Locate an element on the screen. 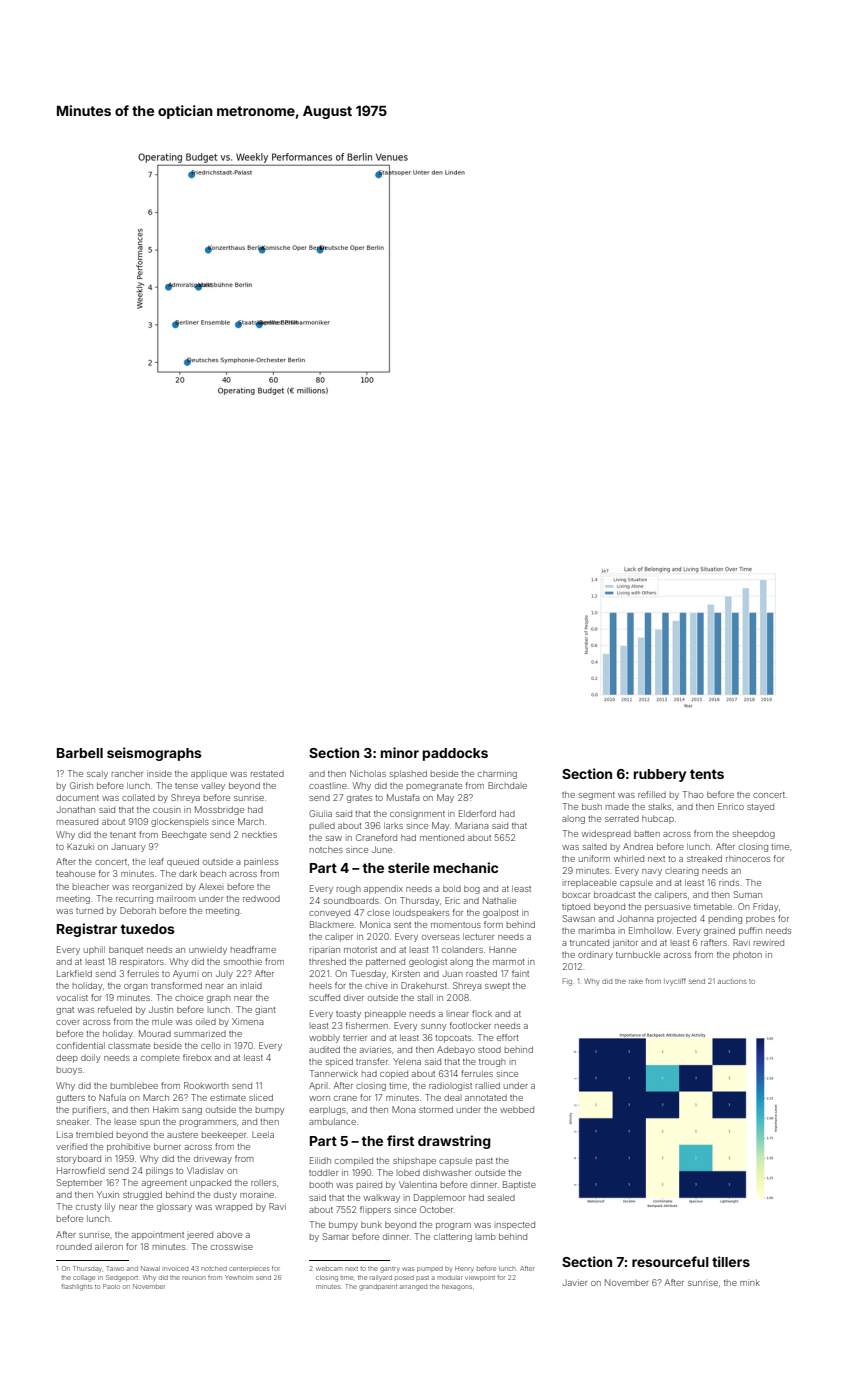 This screenshot has width=849, height=1400. confidential is located at coordinates (80, 1045).
